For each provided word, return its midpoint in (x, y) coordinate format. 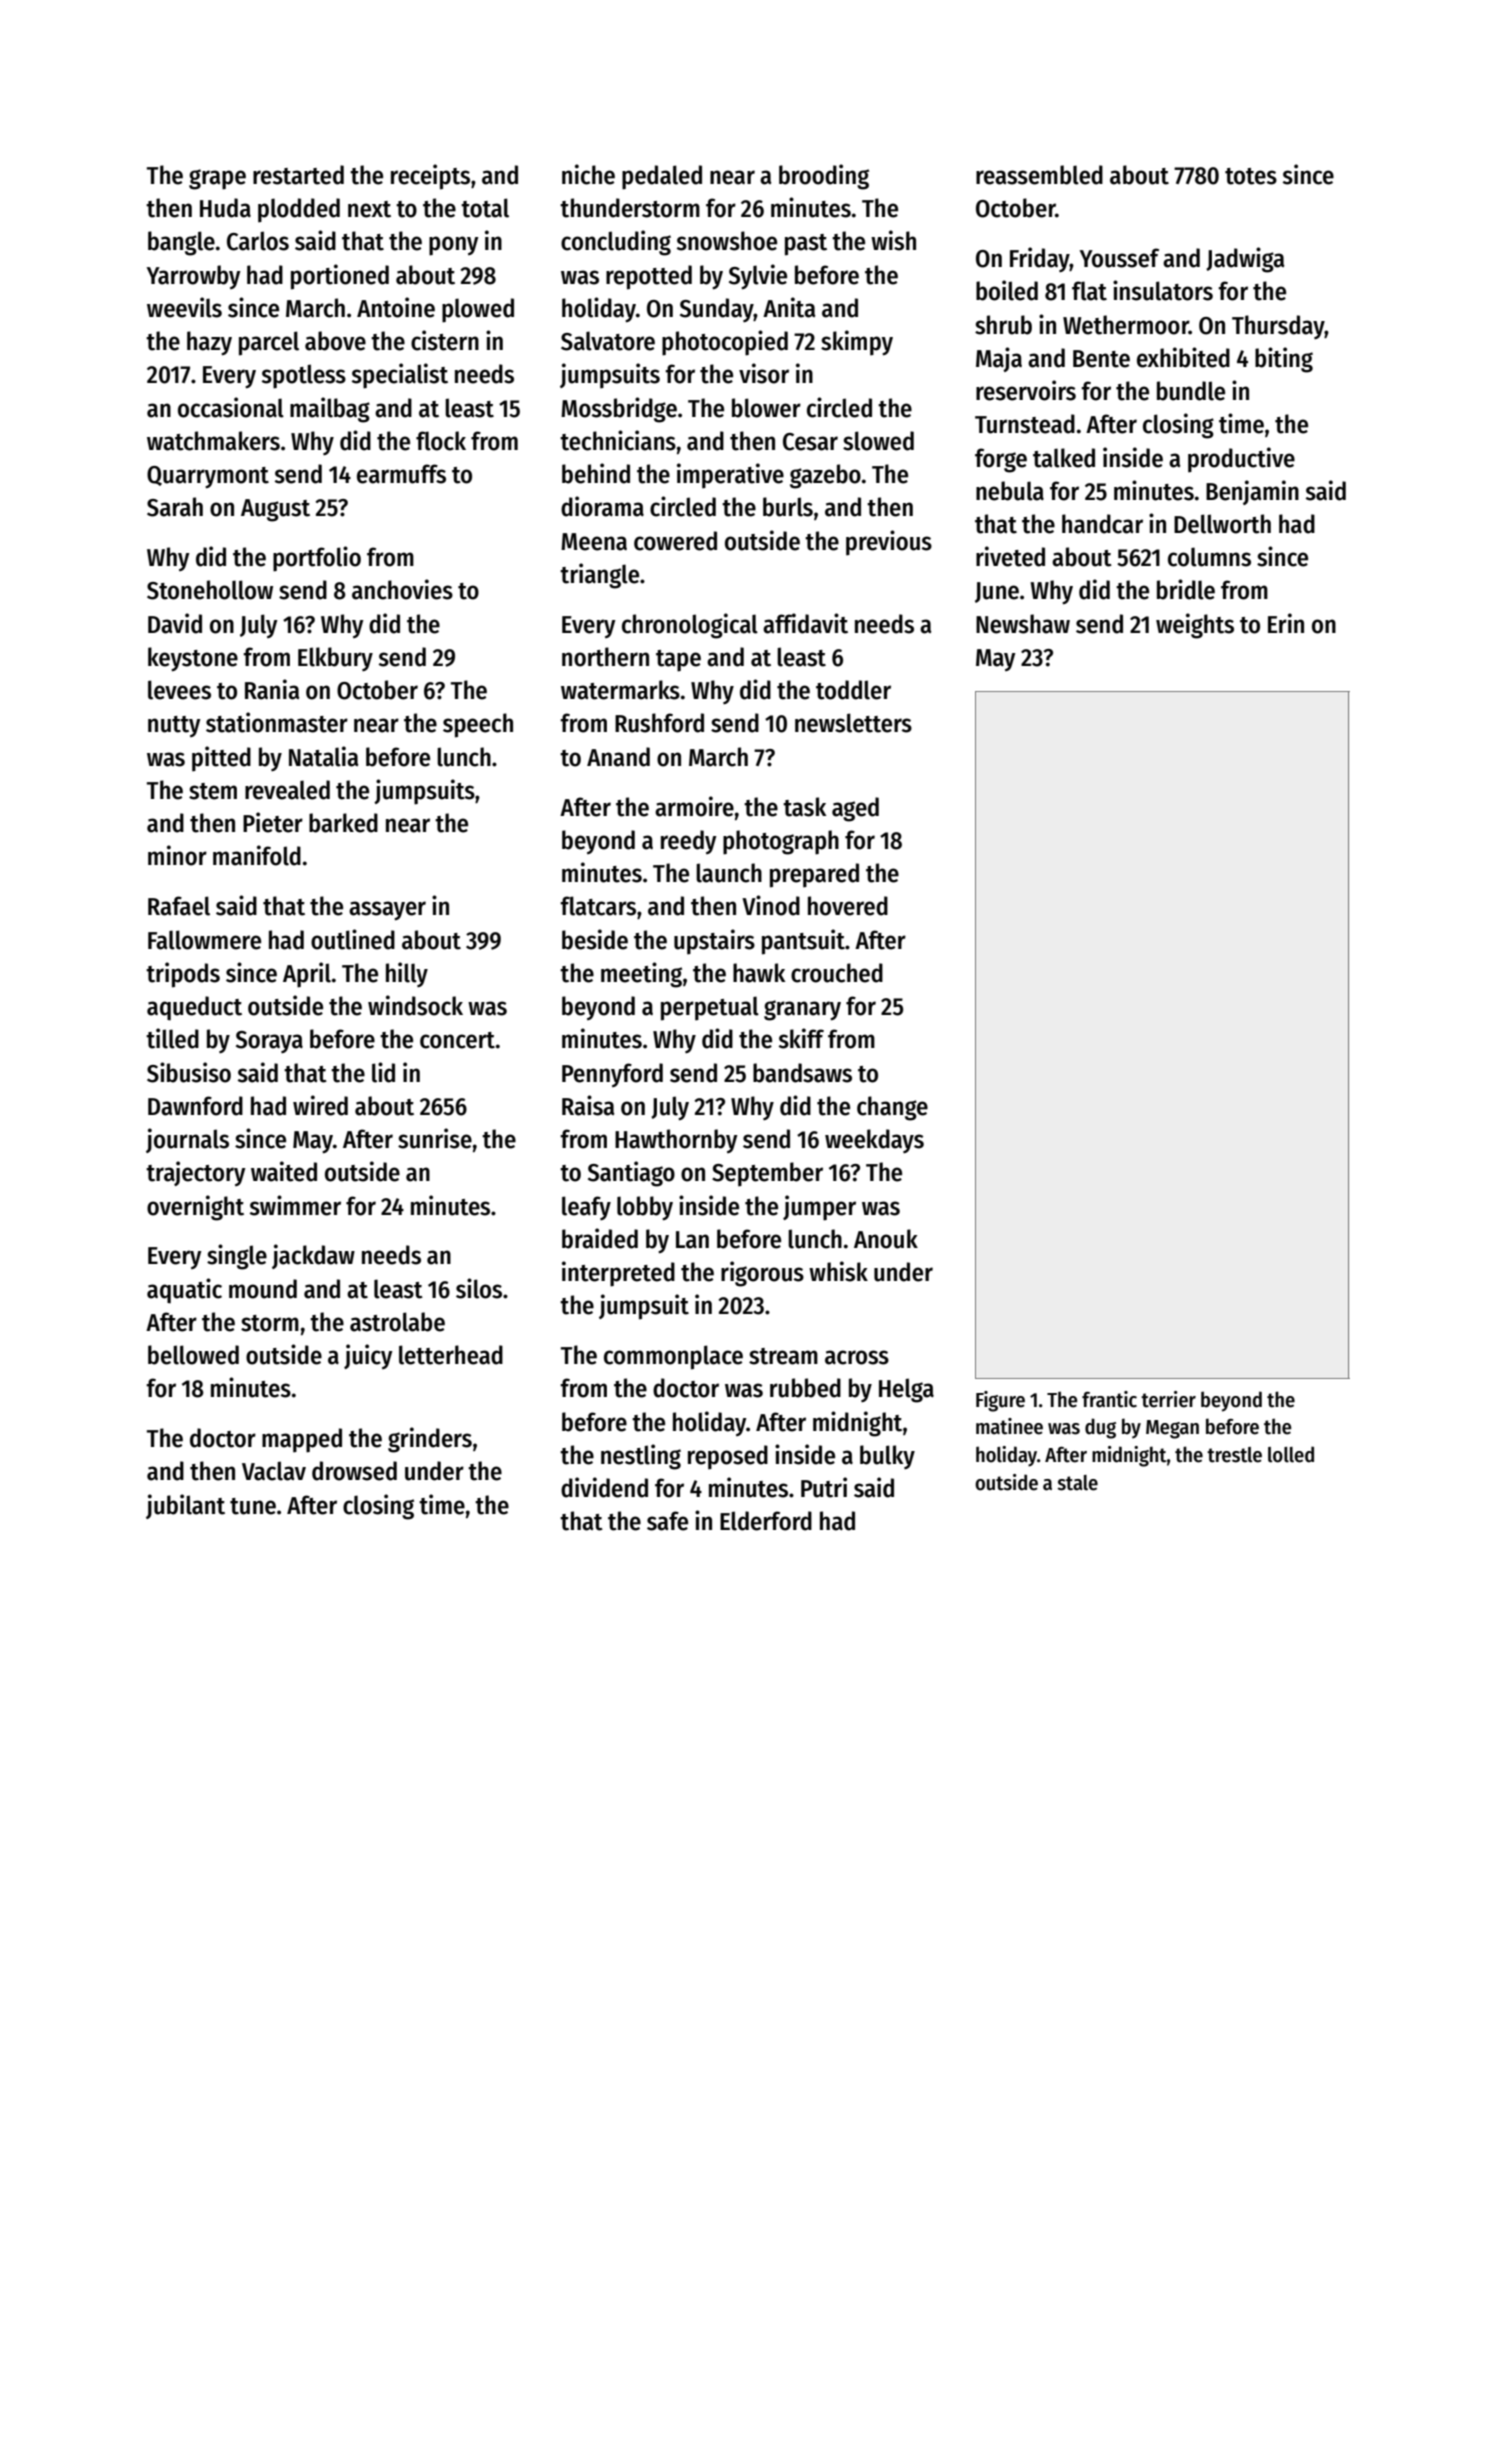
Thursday (1278, 327)
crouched (837, 973)
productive (1241, 460)
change (892, 1108)
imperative (730, 476)
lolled (1291, 1454)
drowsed (354, 1471)
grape (217, 179)
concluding (616, 243)
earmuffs (401, 474)
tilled (172, 1038)
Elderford (766, 1521)
